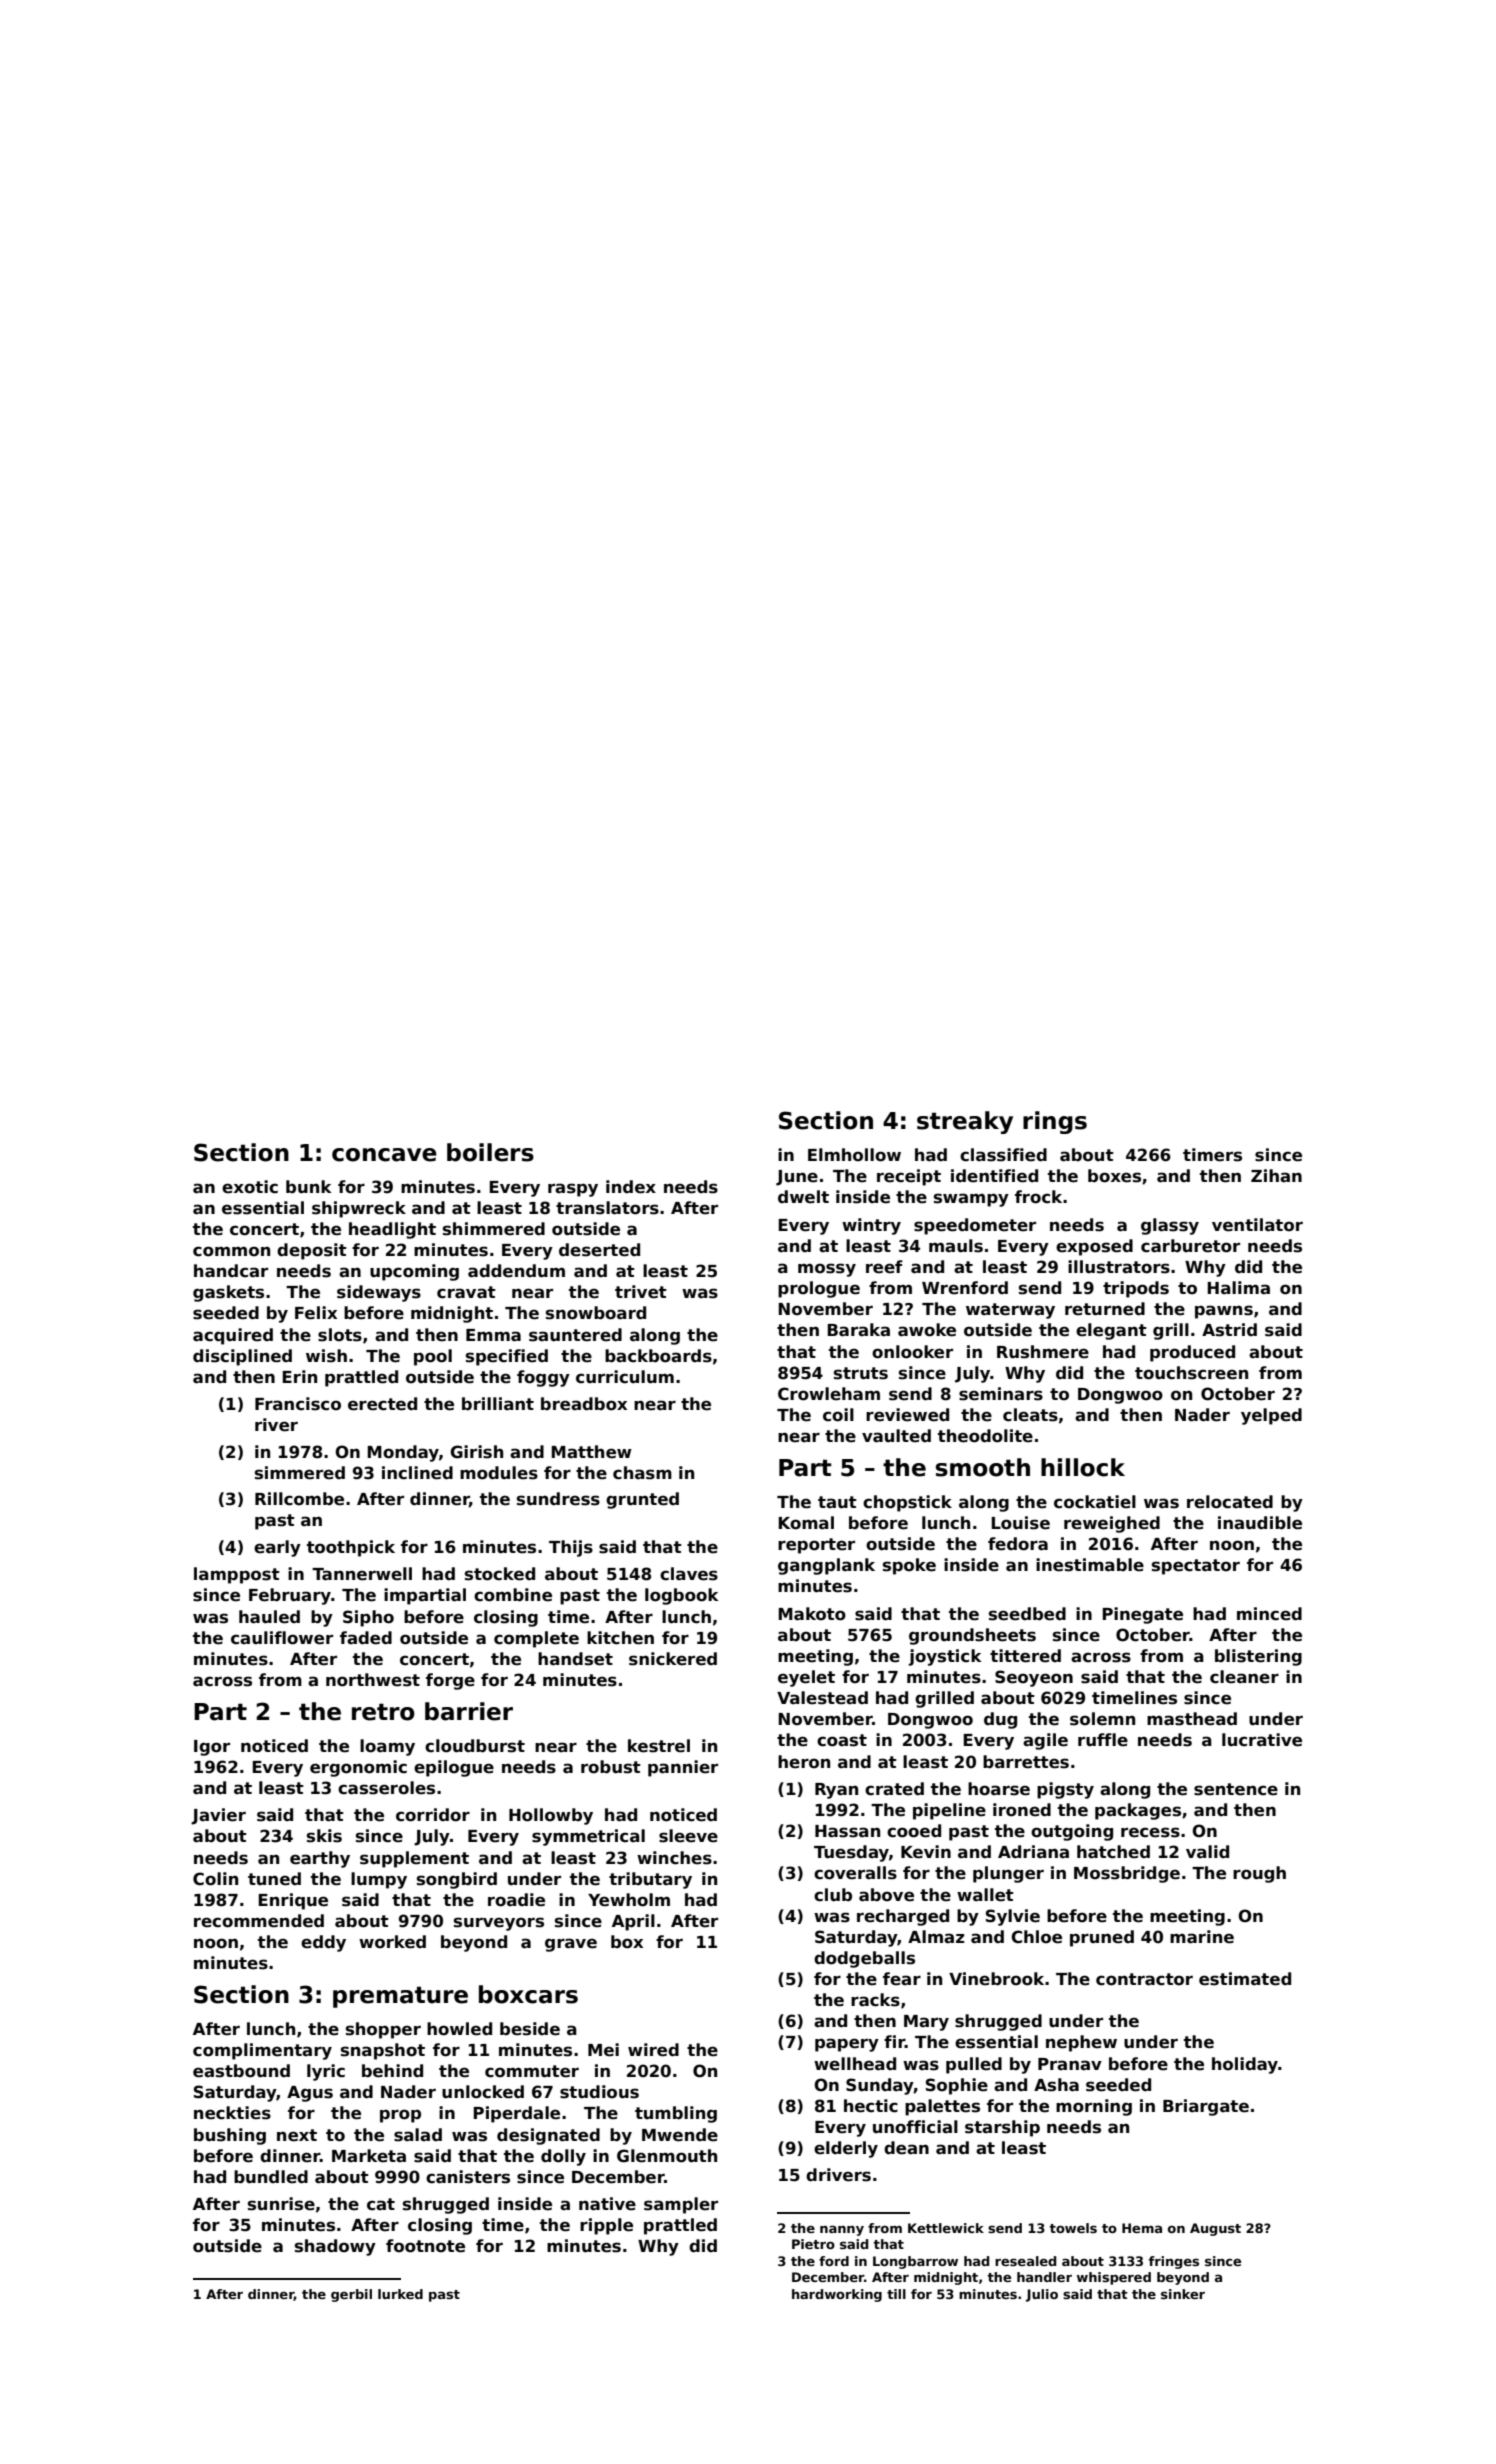  What do you see at coordinates (886, 1895) in the screenshot?
I see `above` at bounding box center [886, 1895].
